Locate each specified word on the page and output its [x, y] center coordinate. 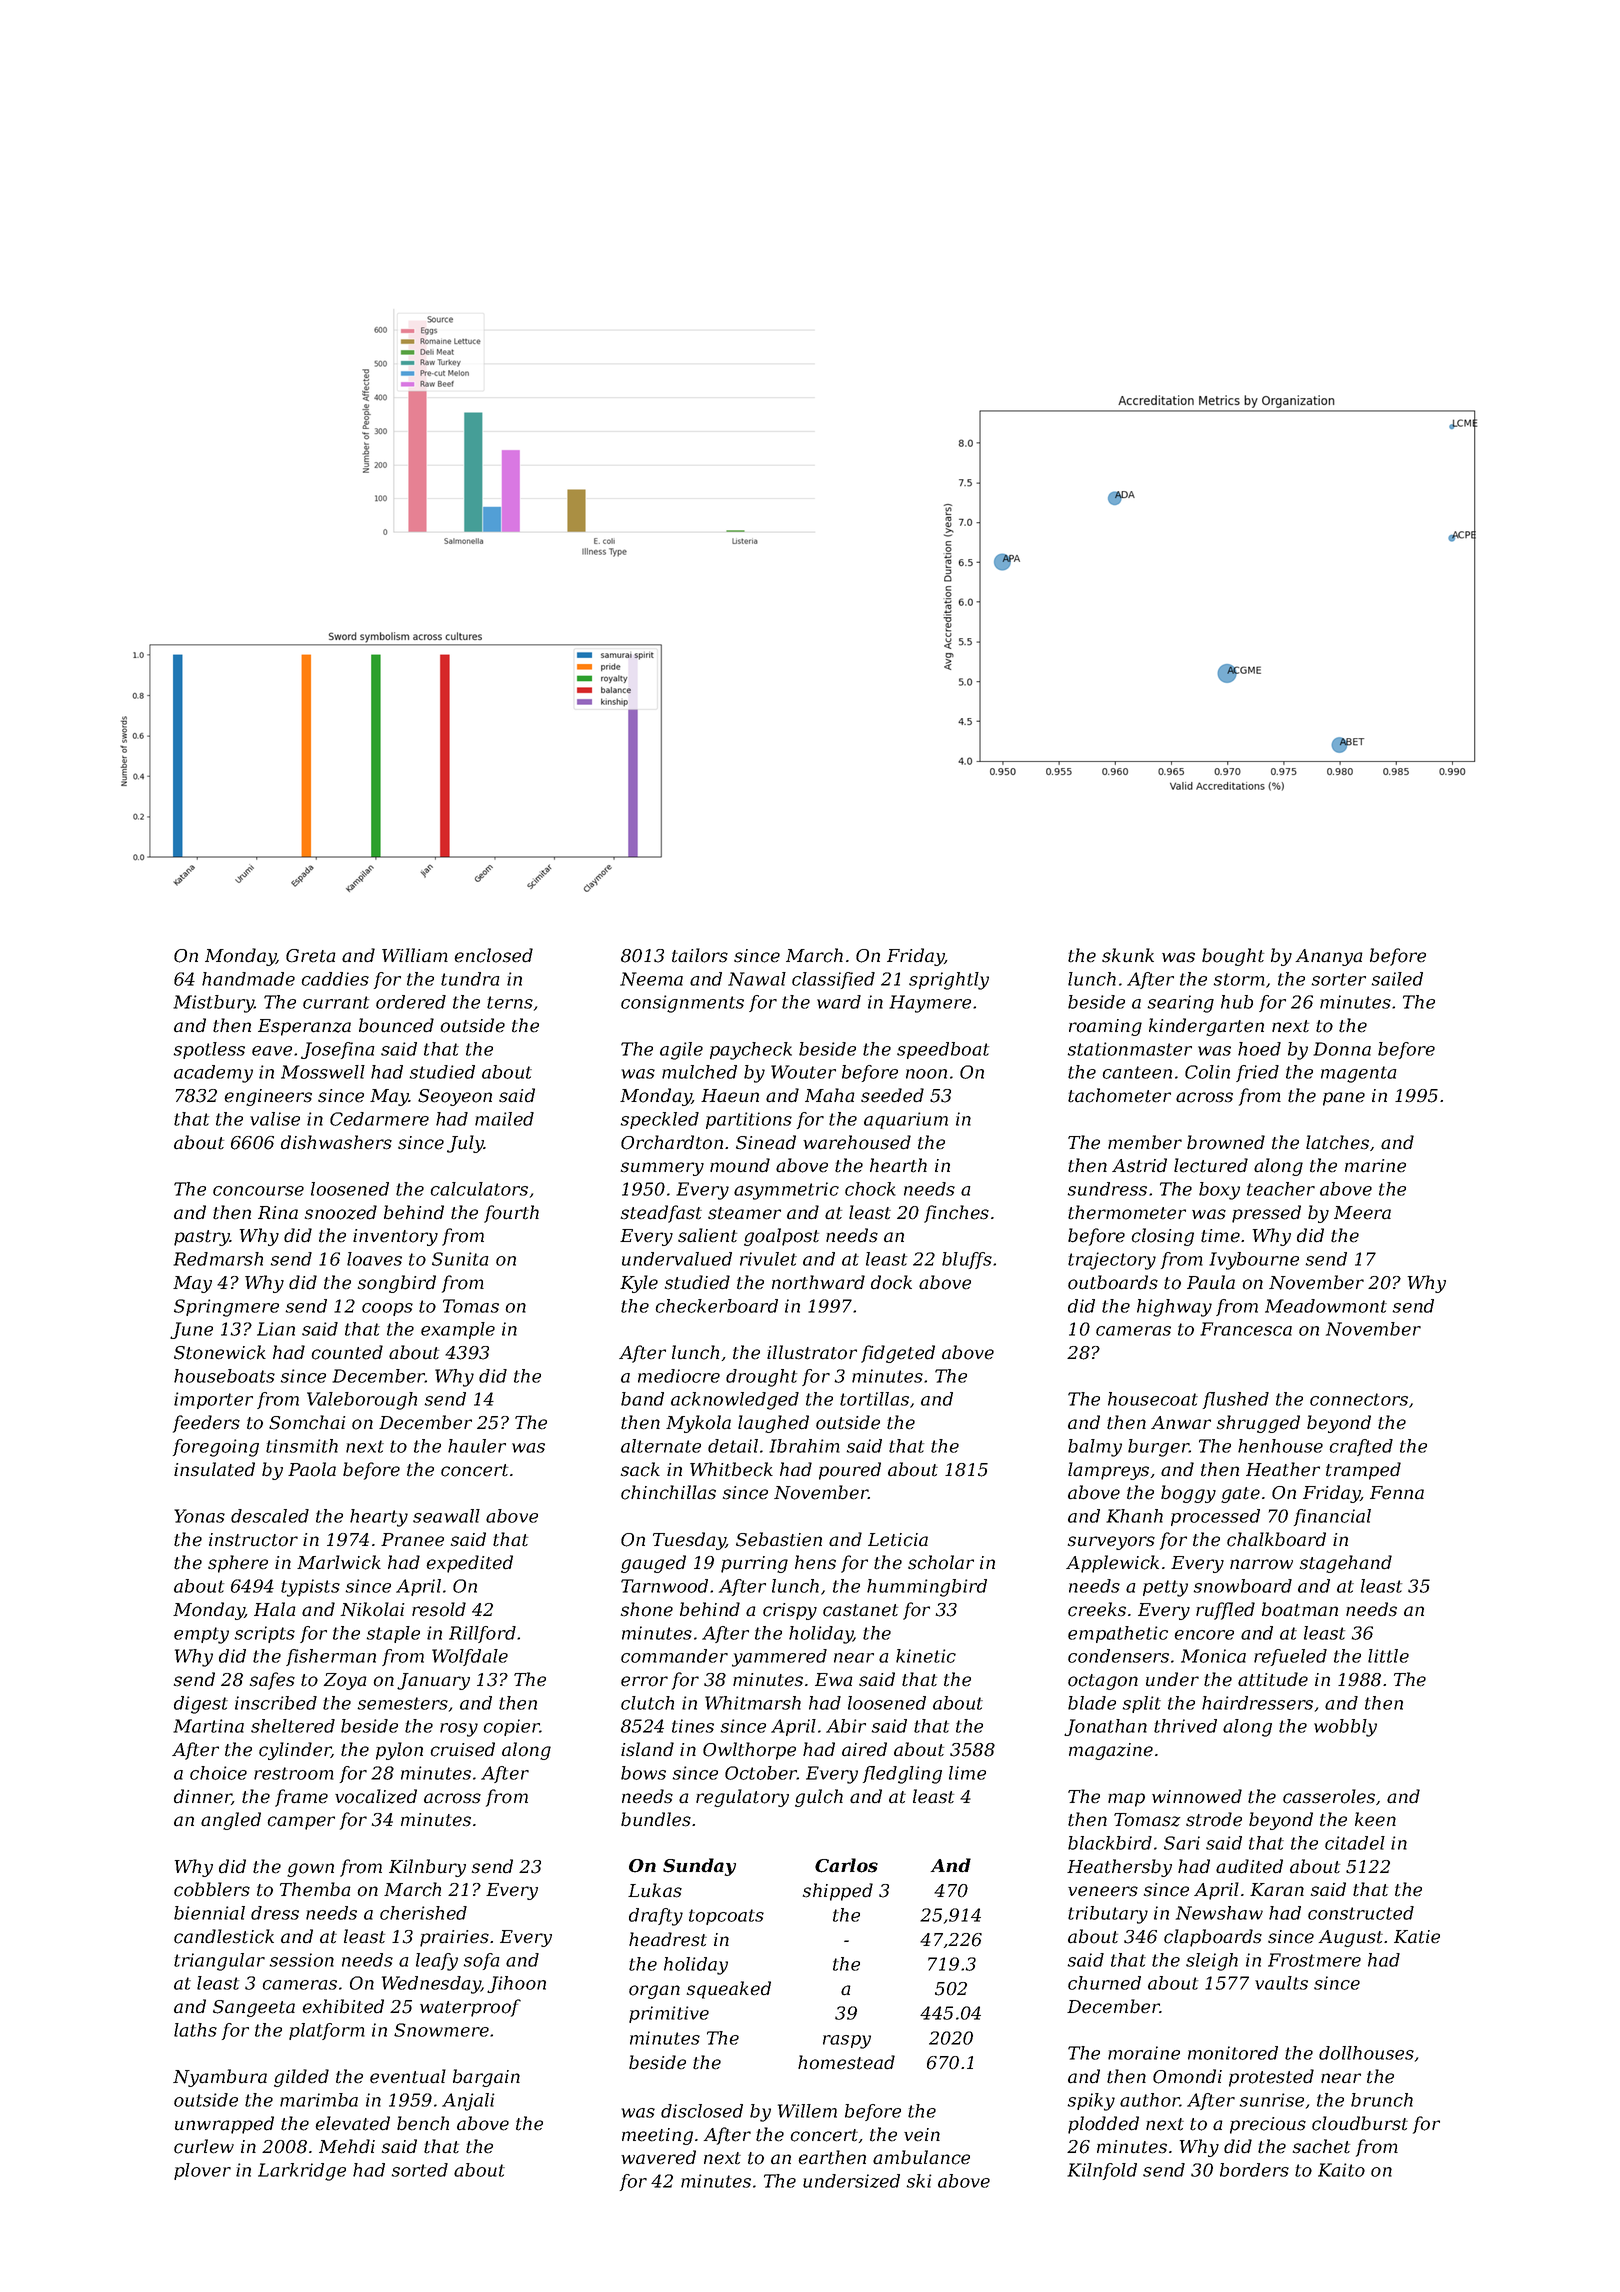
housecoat [1153, 1399]
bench [423, 2123]
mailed [504, 1119]
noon [926, 1074]
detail [733, 1446]
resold [439, 1609]
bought [1233, 957]
